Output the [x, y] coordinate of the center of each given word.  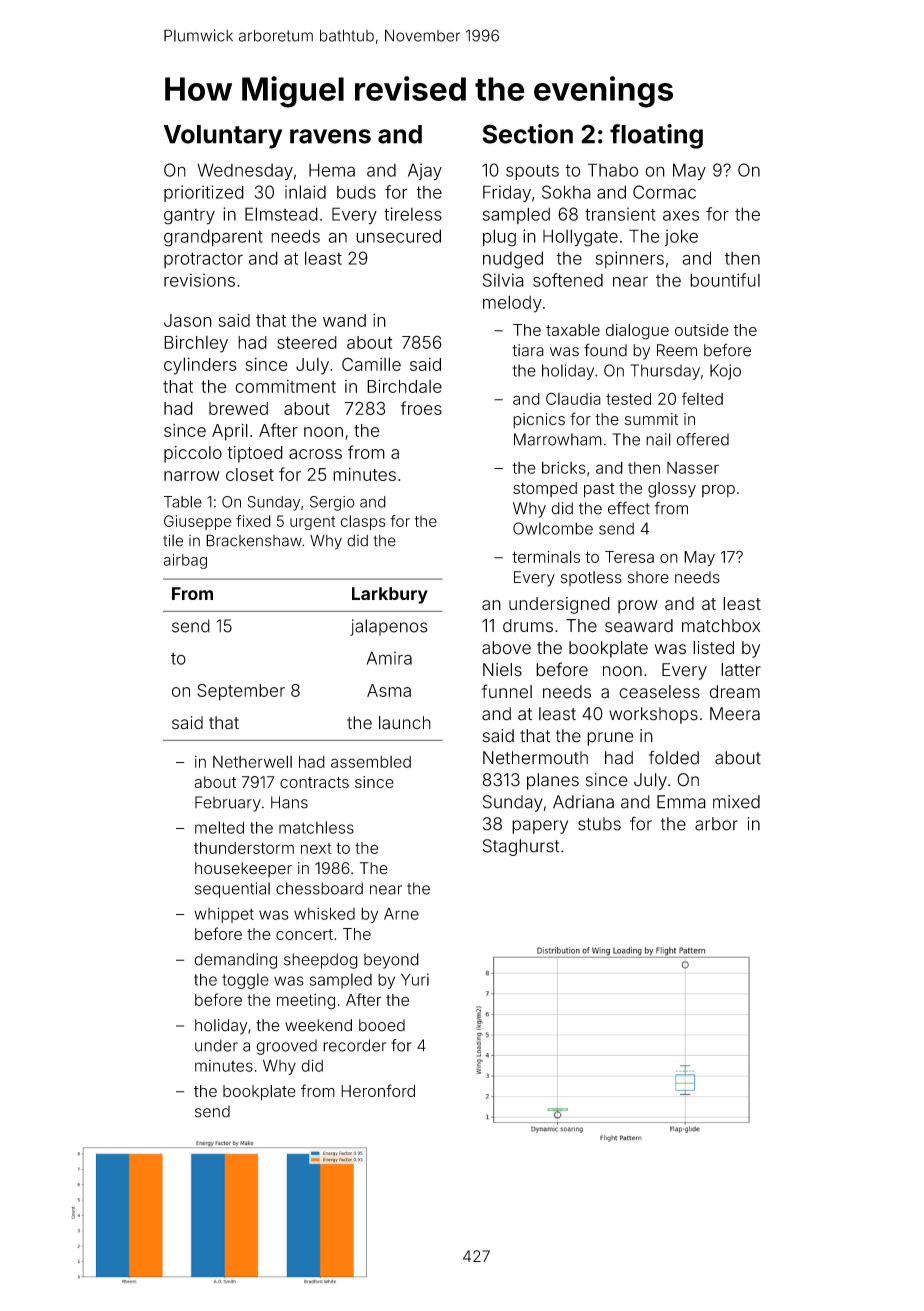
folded [674, 757]
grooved [286, 1047]
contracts [314, 782]
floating [656, 136]
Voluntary [223, 137]
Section [527, 134]
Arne [401, 914]
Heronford [378, 1090]
